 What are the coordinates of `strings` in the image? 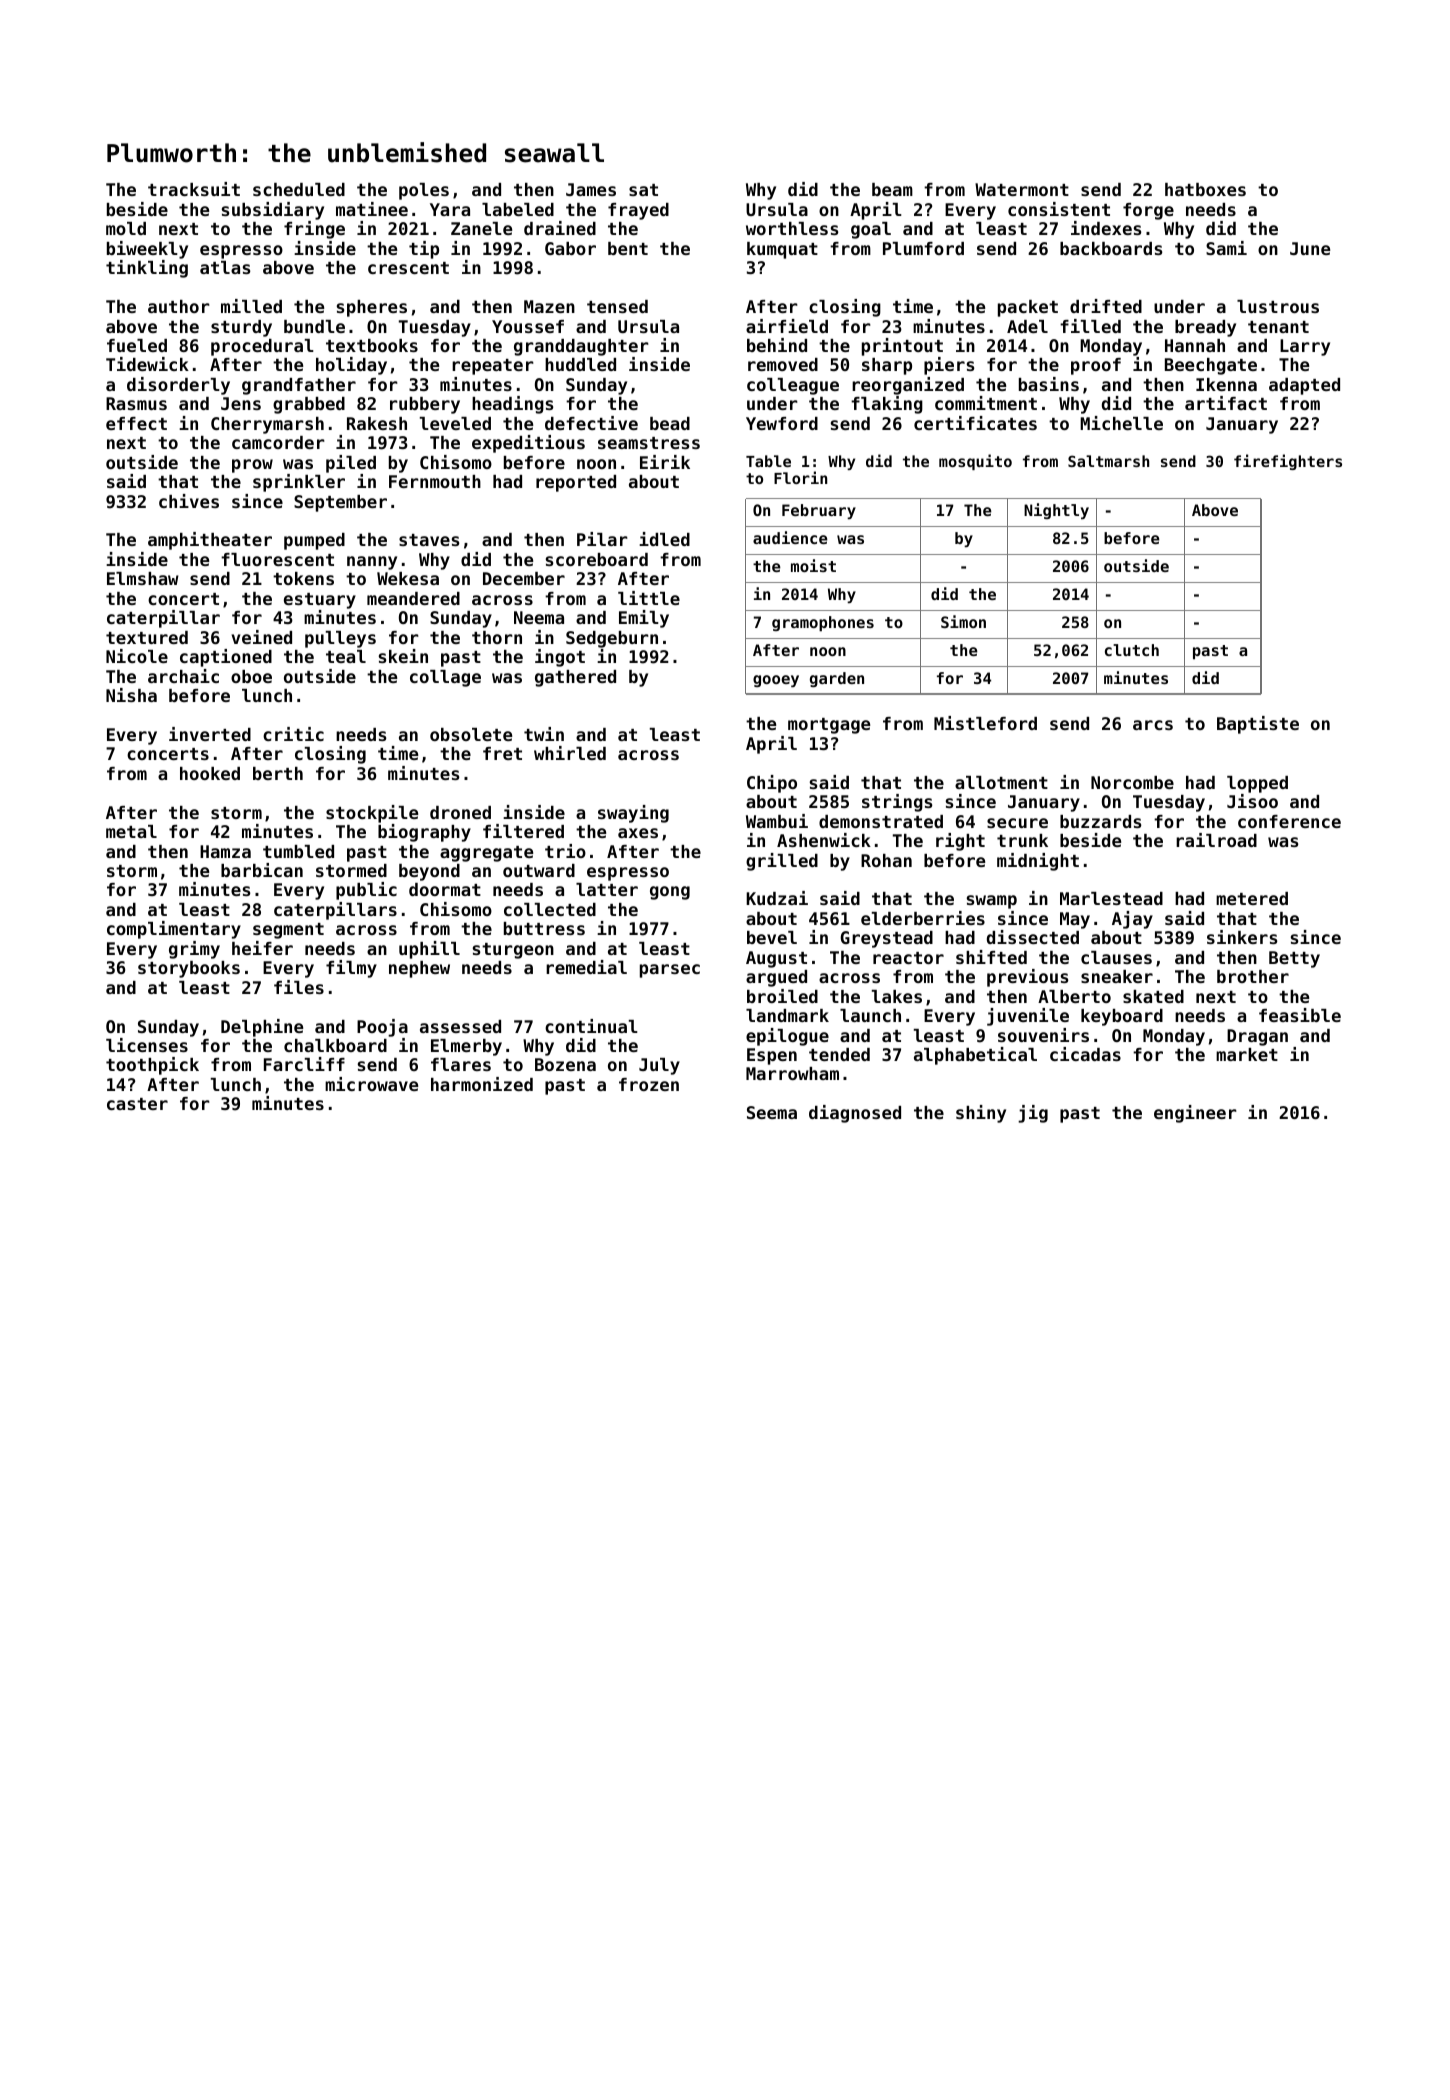 It's located at (897, 803).
